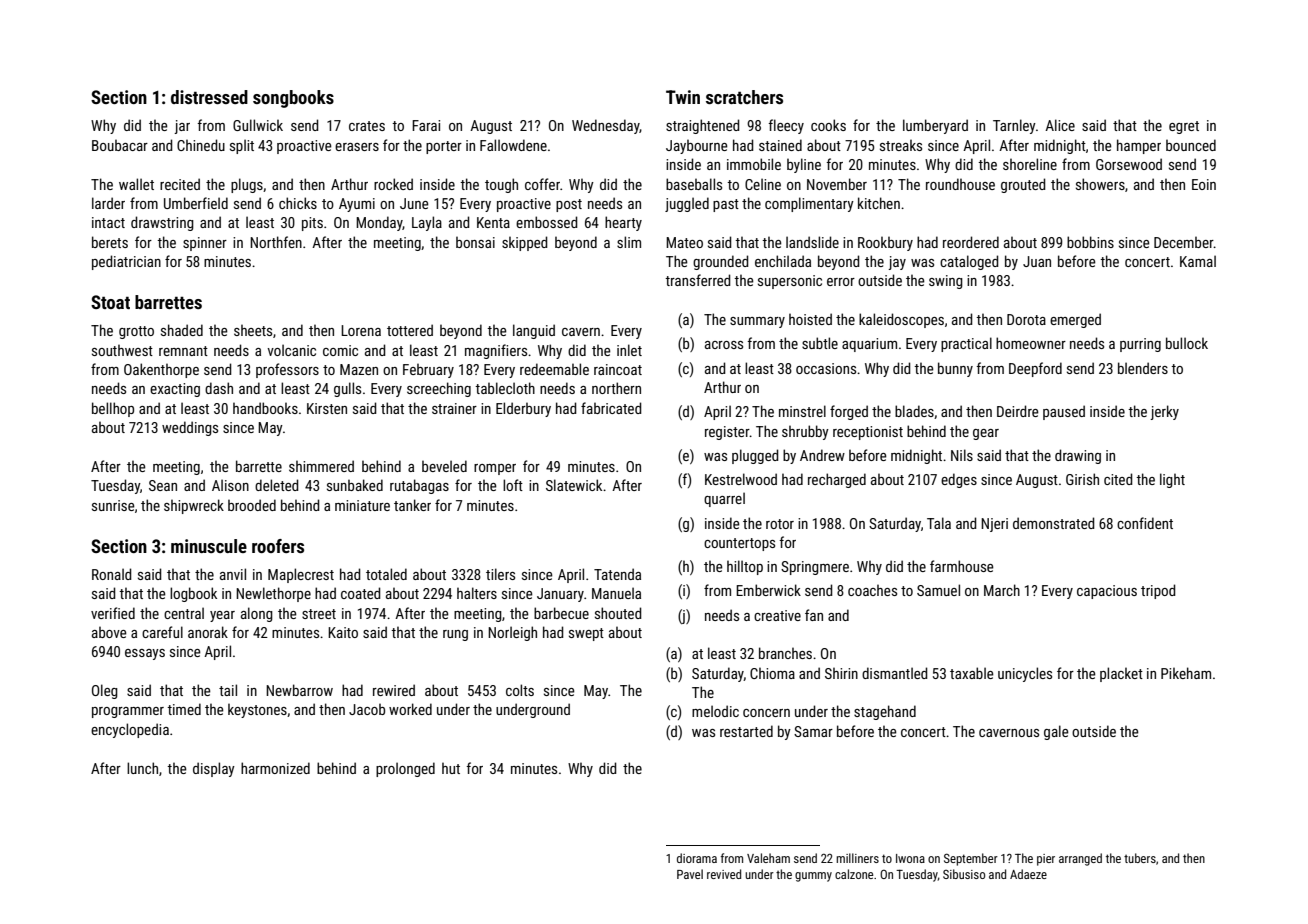 The image size is (1308, 924). What do you see at coordinates (1184, 127) in the screenshot?
I see `egret` at bounding box center [1184, 127].
